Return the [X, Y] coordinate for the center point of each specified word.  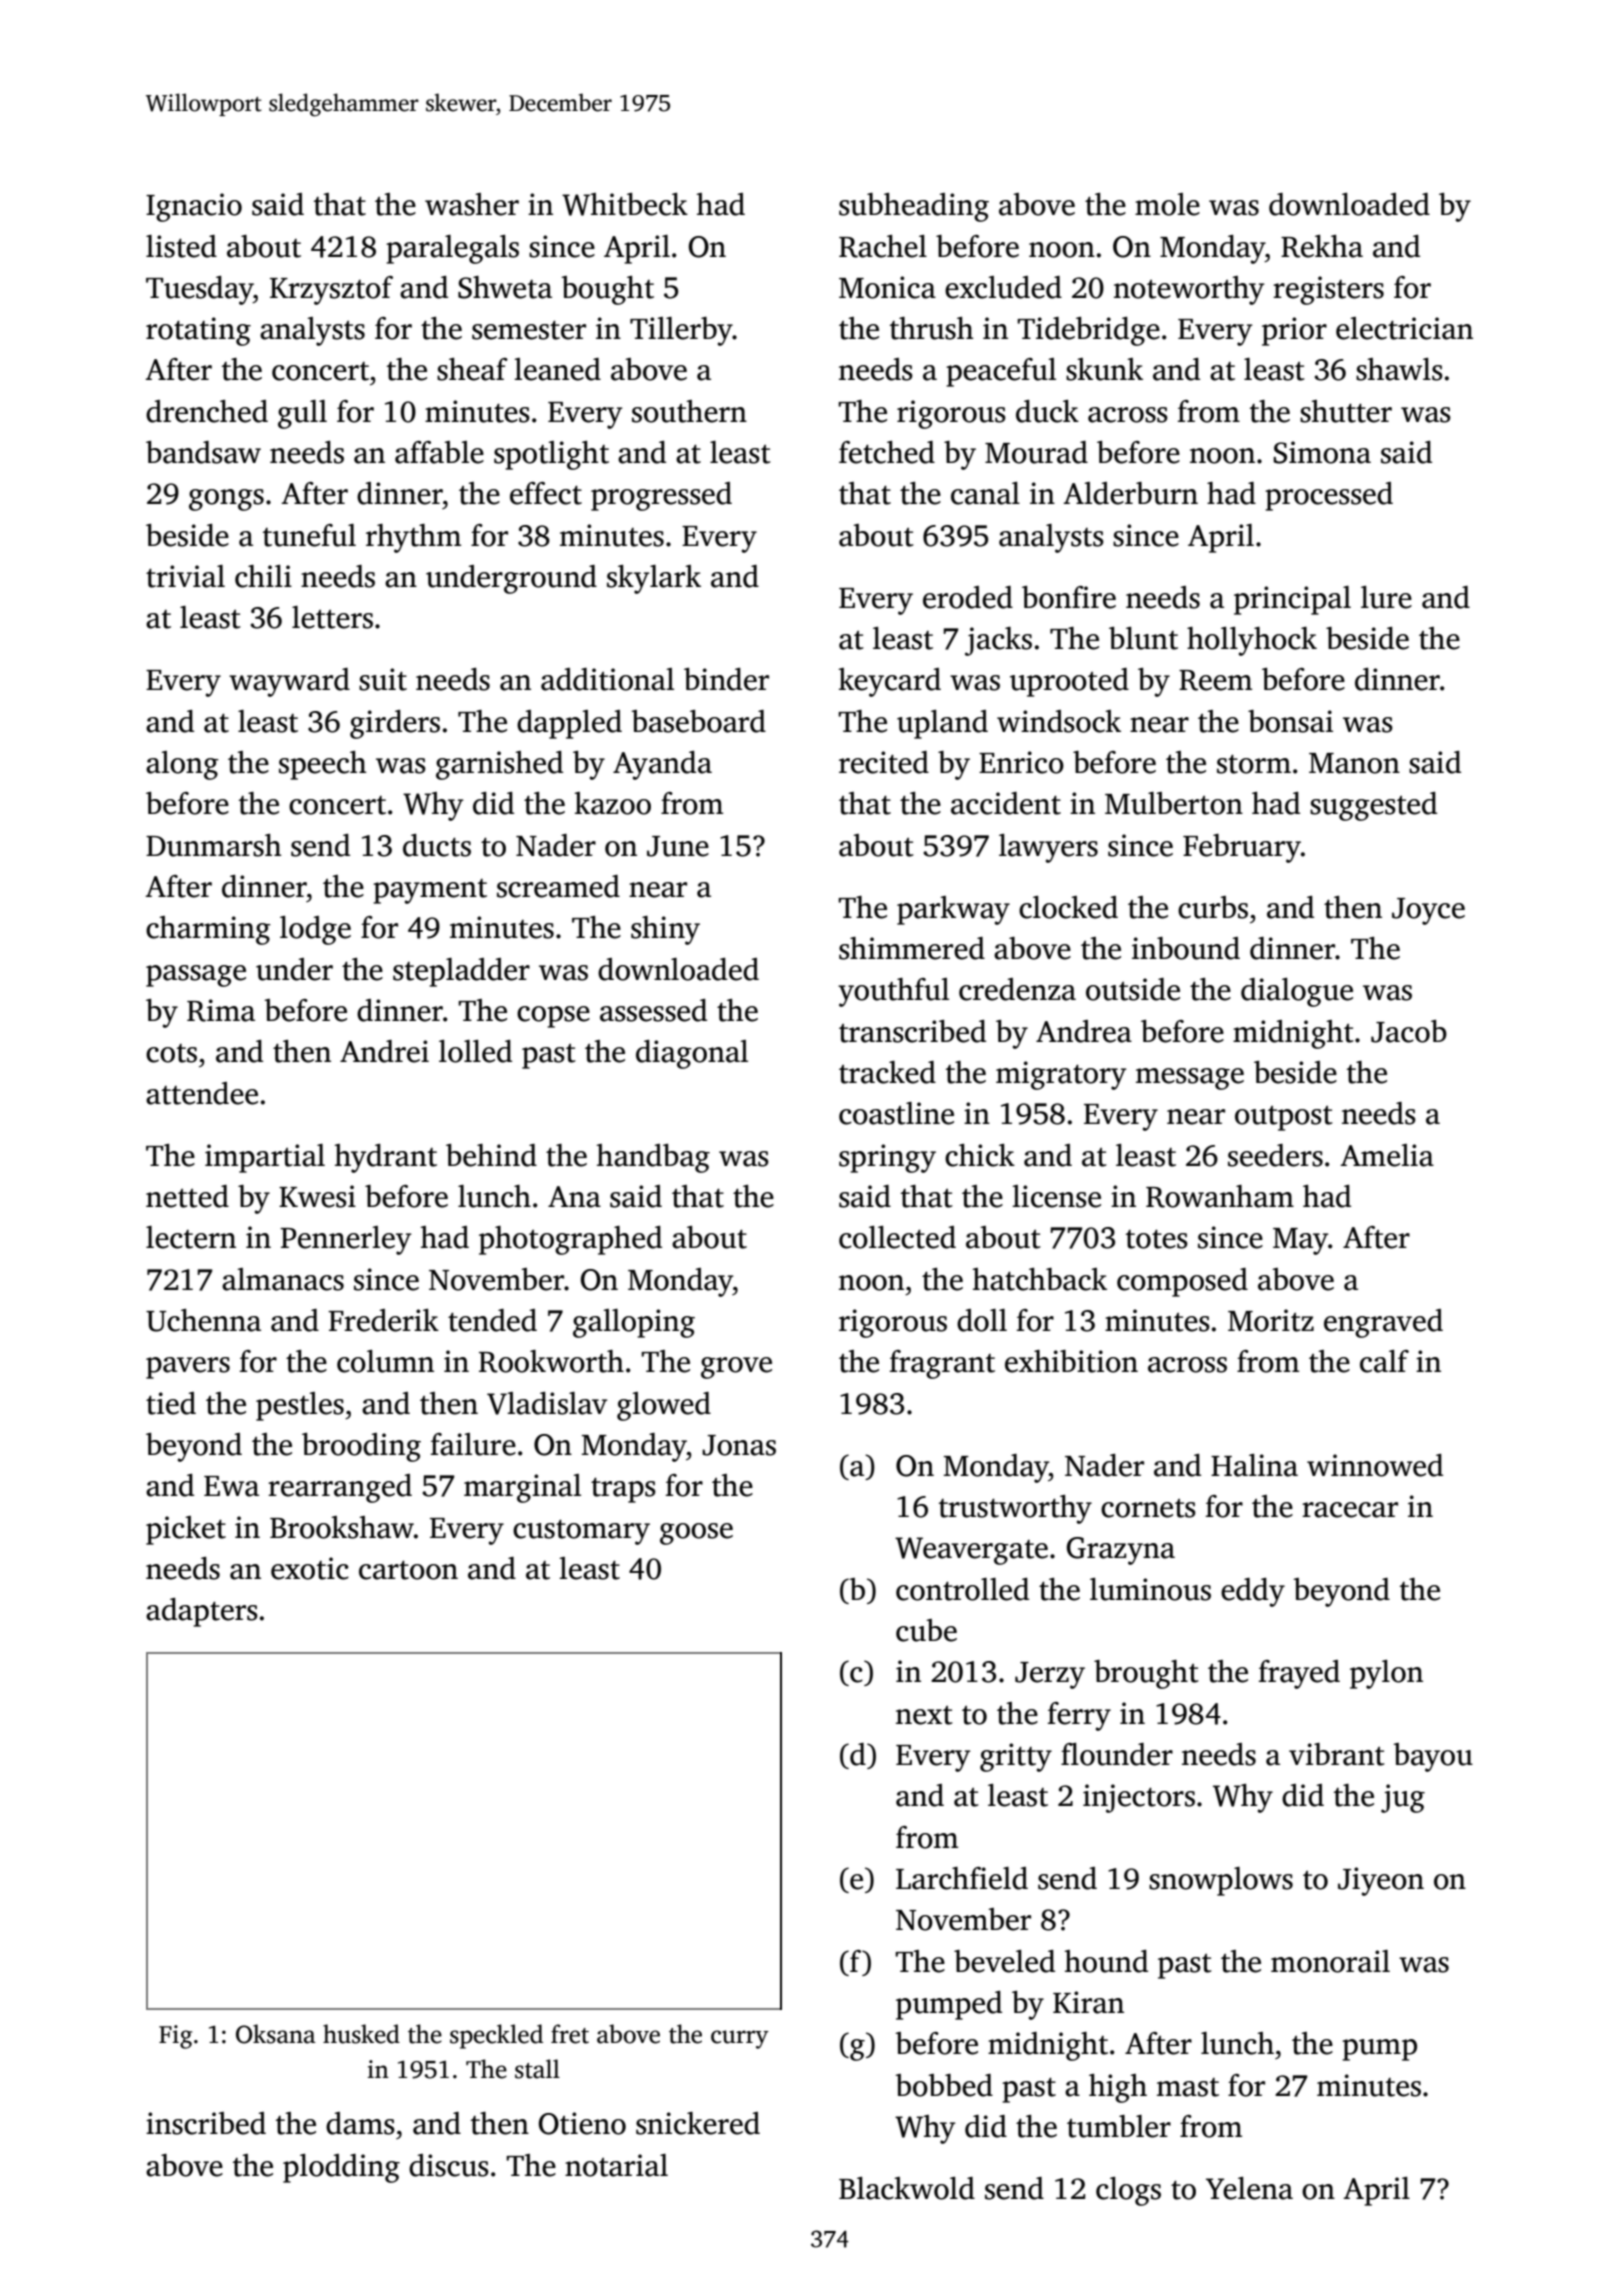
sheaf [472, 369]
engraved [1383, 1323]
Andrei [384, 1051]
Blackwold [907, 2188]
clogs [1128, 2191]
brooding [361, 1447]
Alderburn [1130, 493]
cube [926, 1630]
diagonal [692, 1054]
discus [449, 2165]
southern [689, 411]
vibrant [1337, 1754]
